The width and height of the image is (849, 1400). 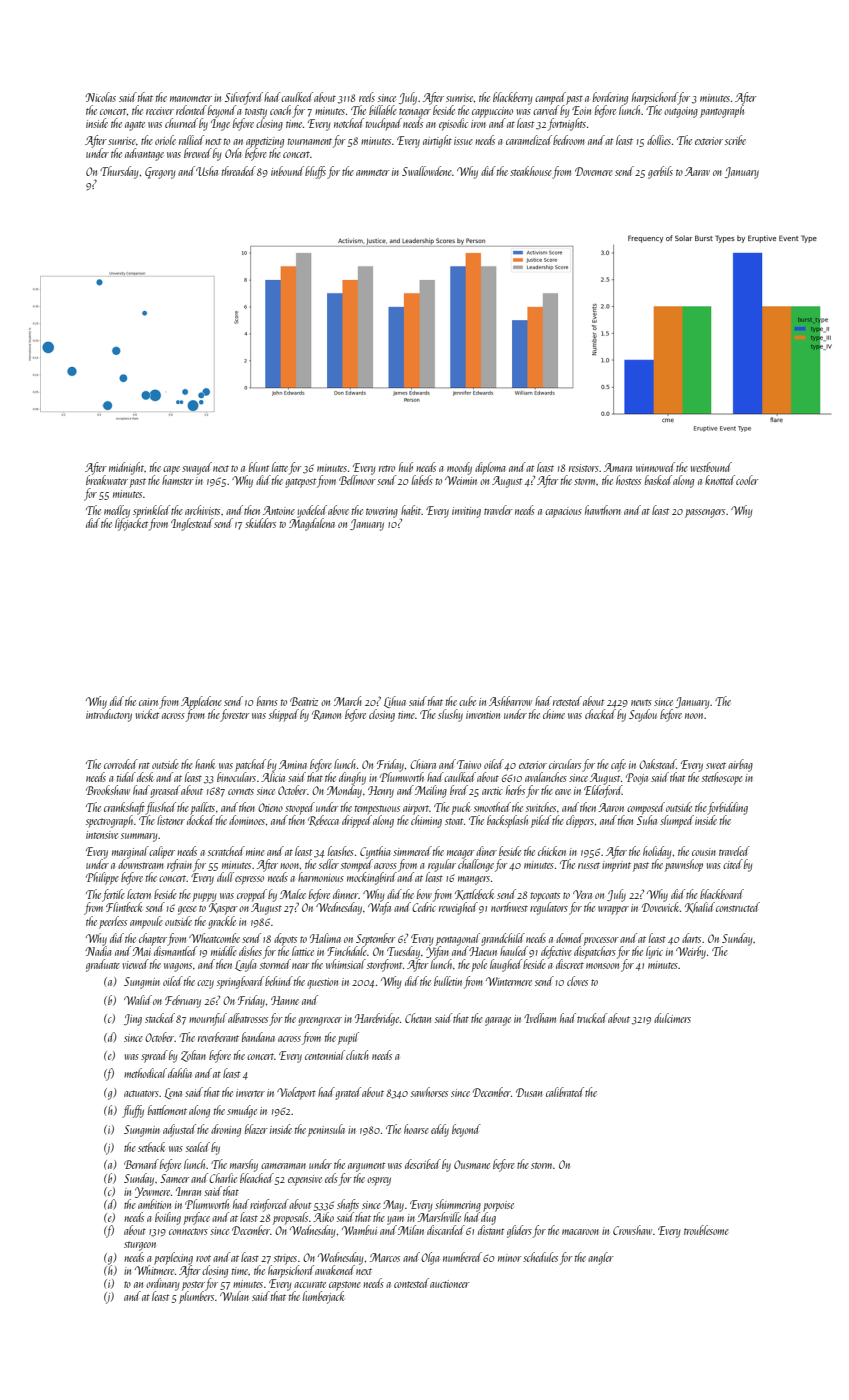 I want to click on skidders, so click(x=260, y=523).
